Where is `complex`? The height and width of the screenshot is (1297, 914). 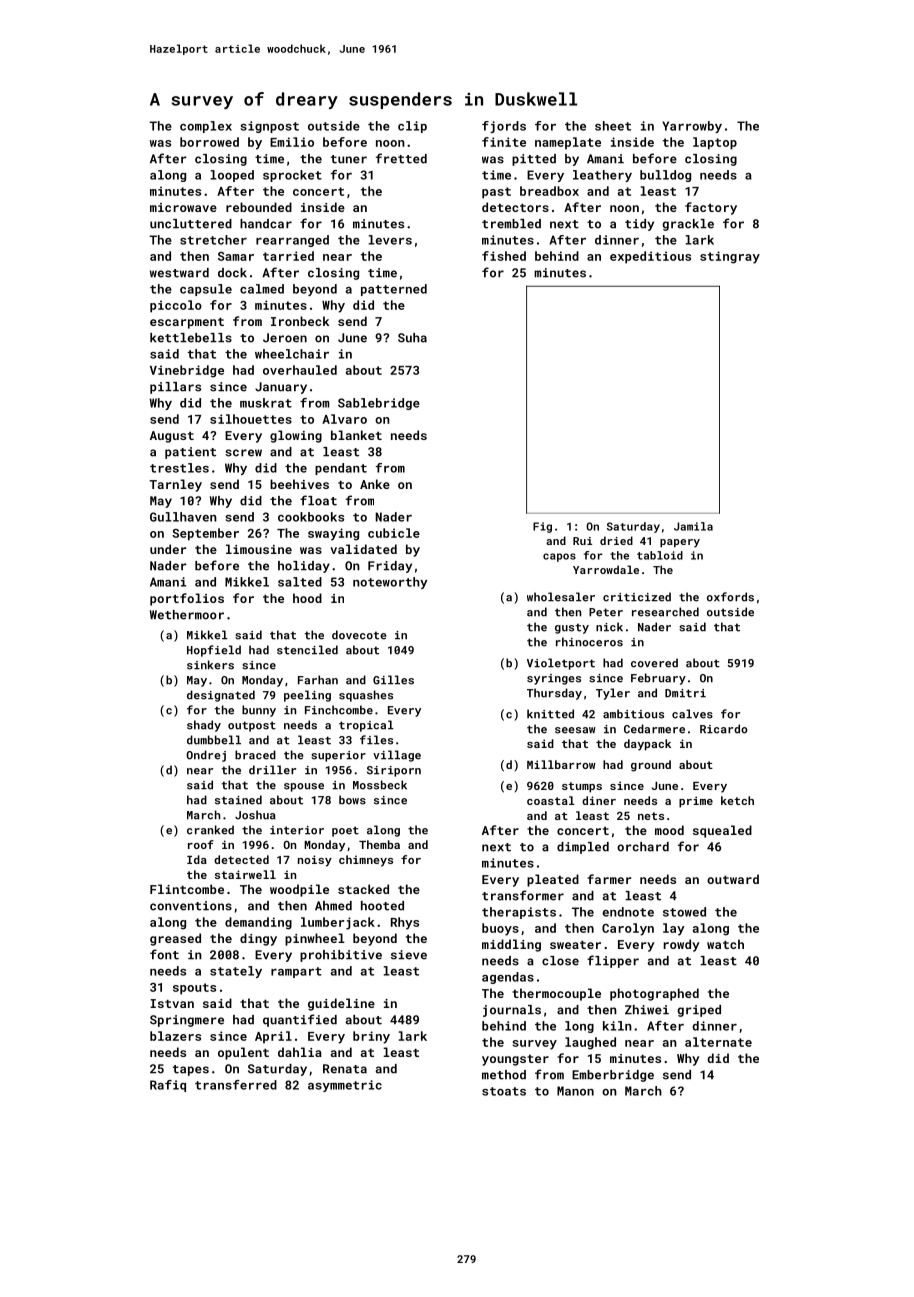 complex is located at coordinates (206, 127).
